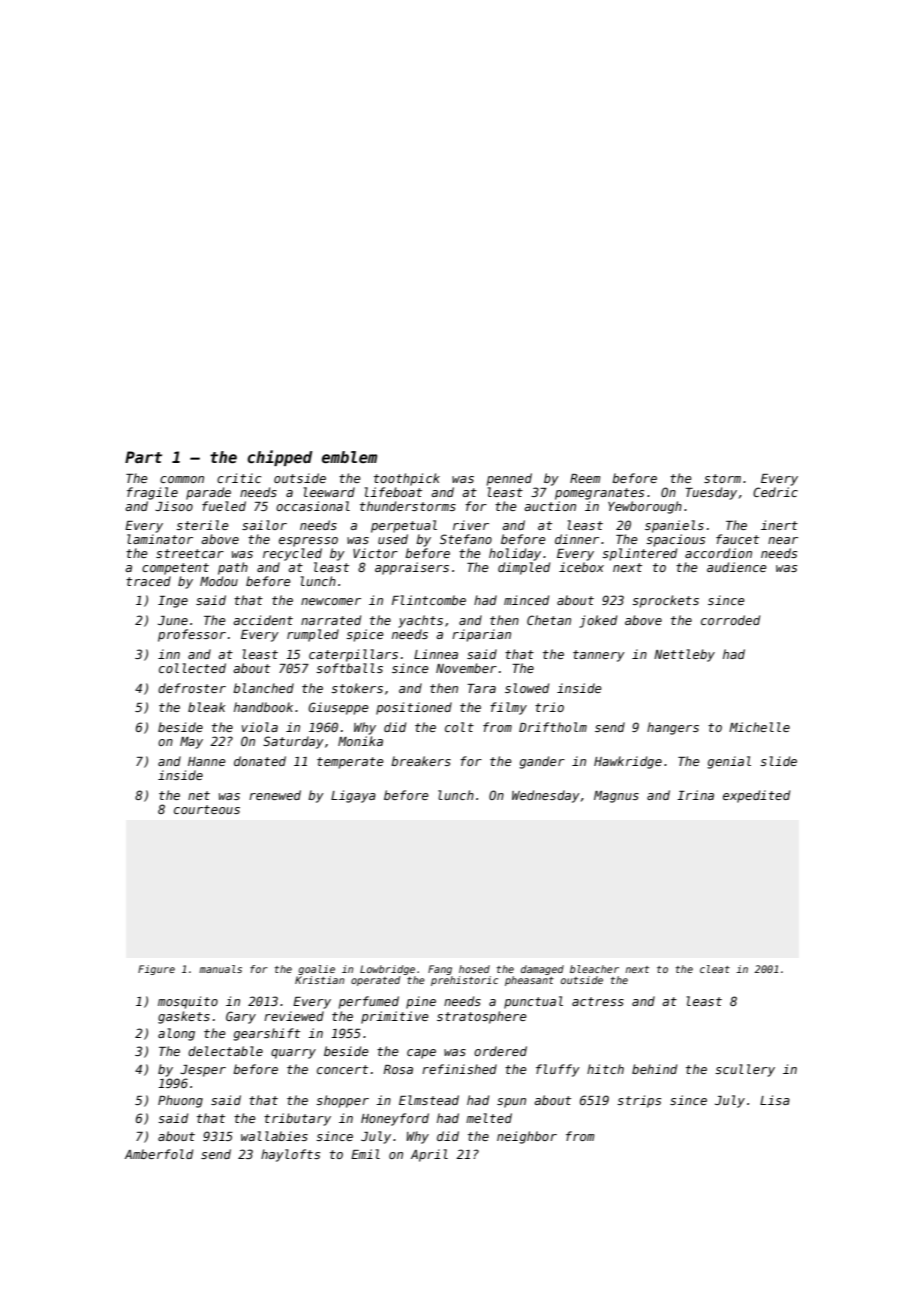  Describe the element at coordinates (527, 1137) in the screenshot. I see `neighbor` at that location.
